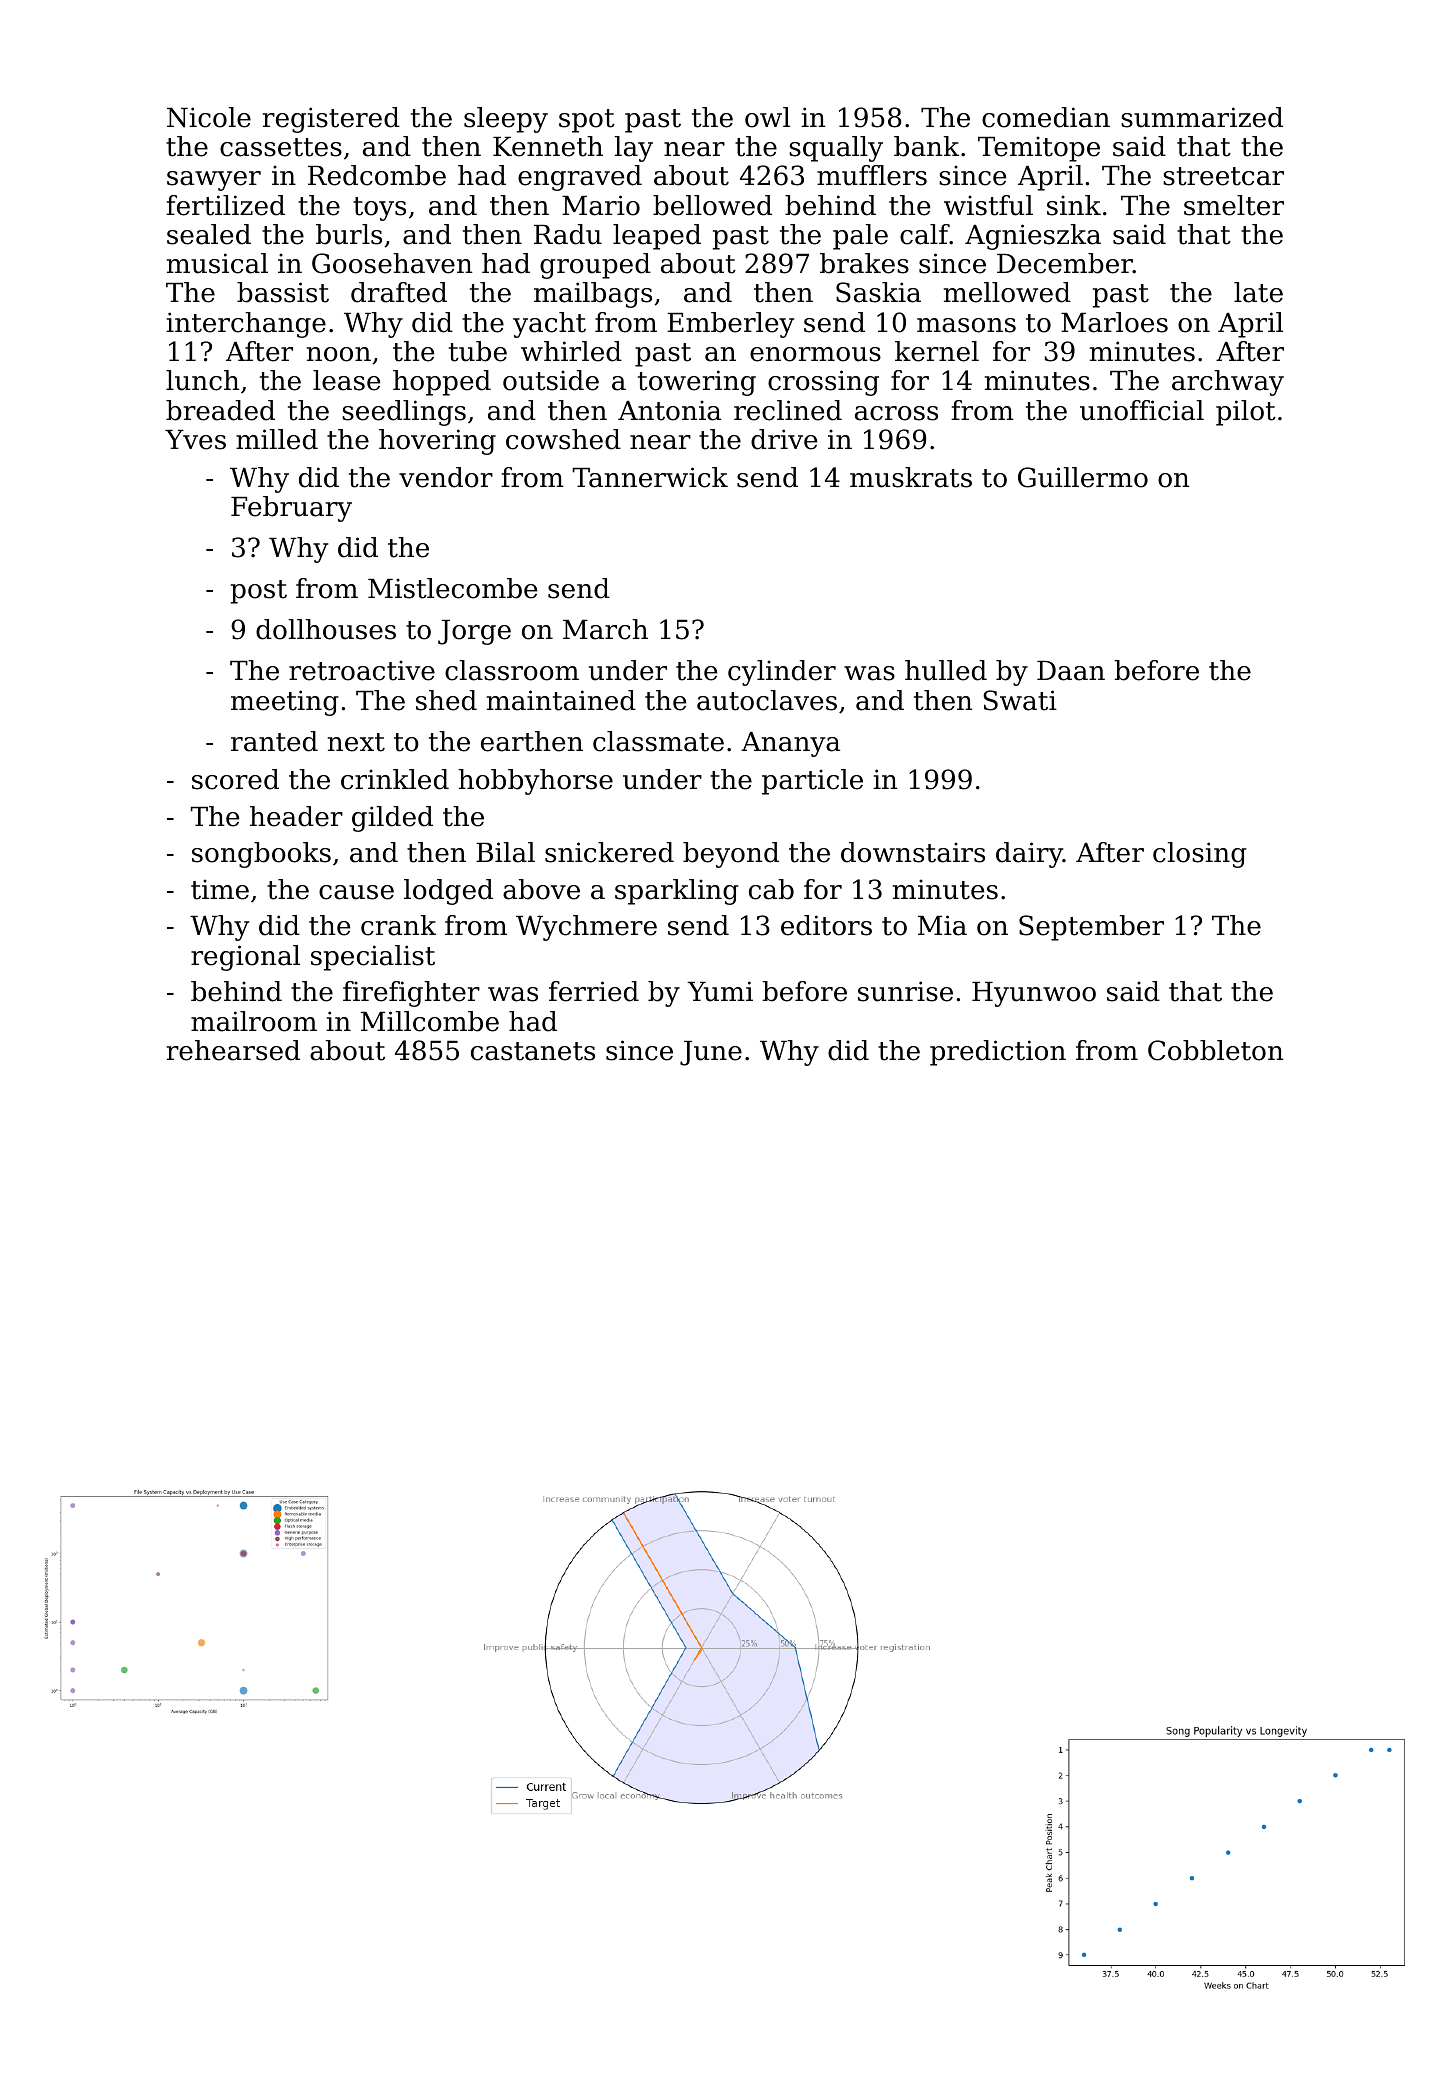  I want to click on pilot, so click(1246, 413).
